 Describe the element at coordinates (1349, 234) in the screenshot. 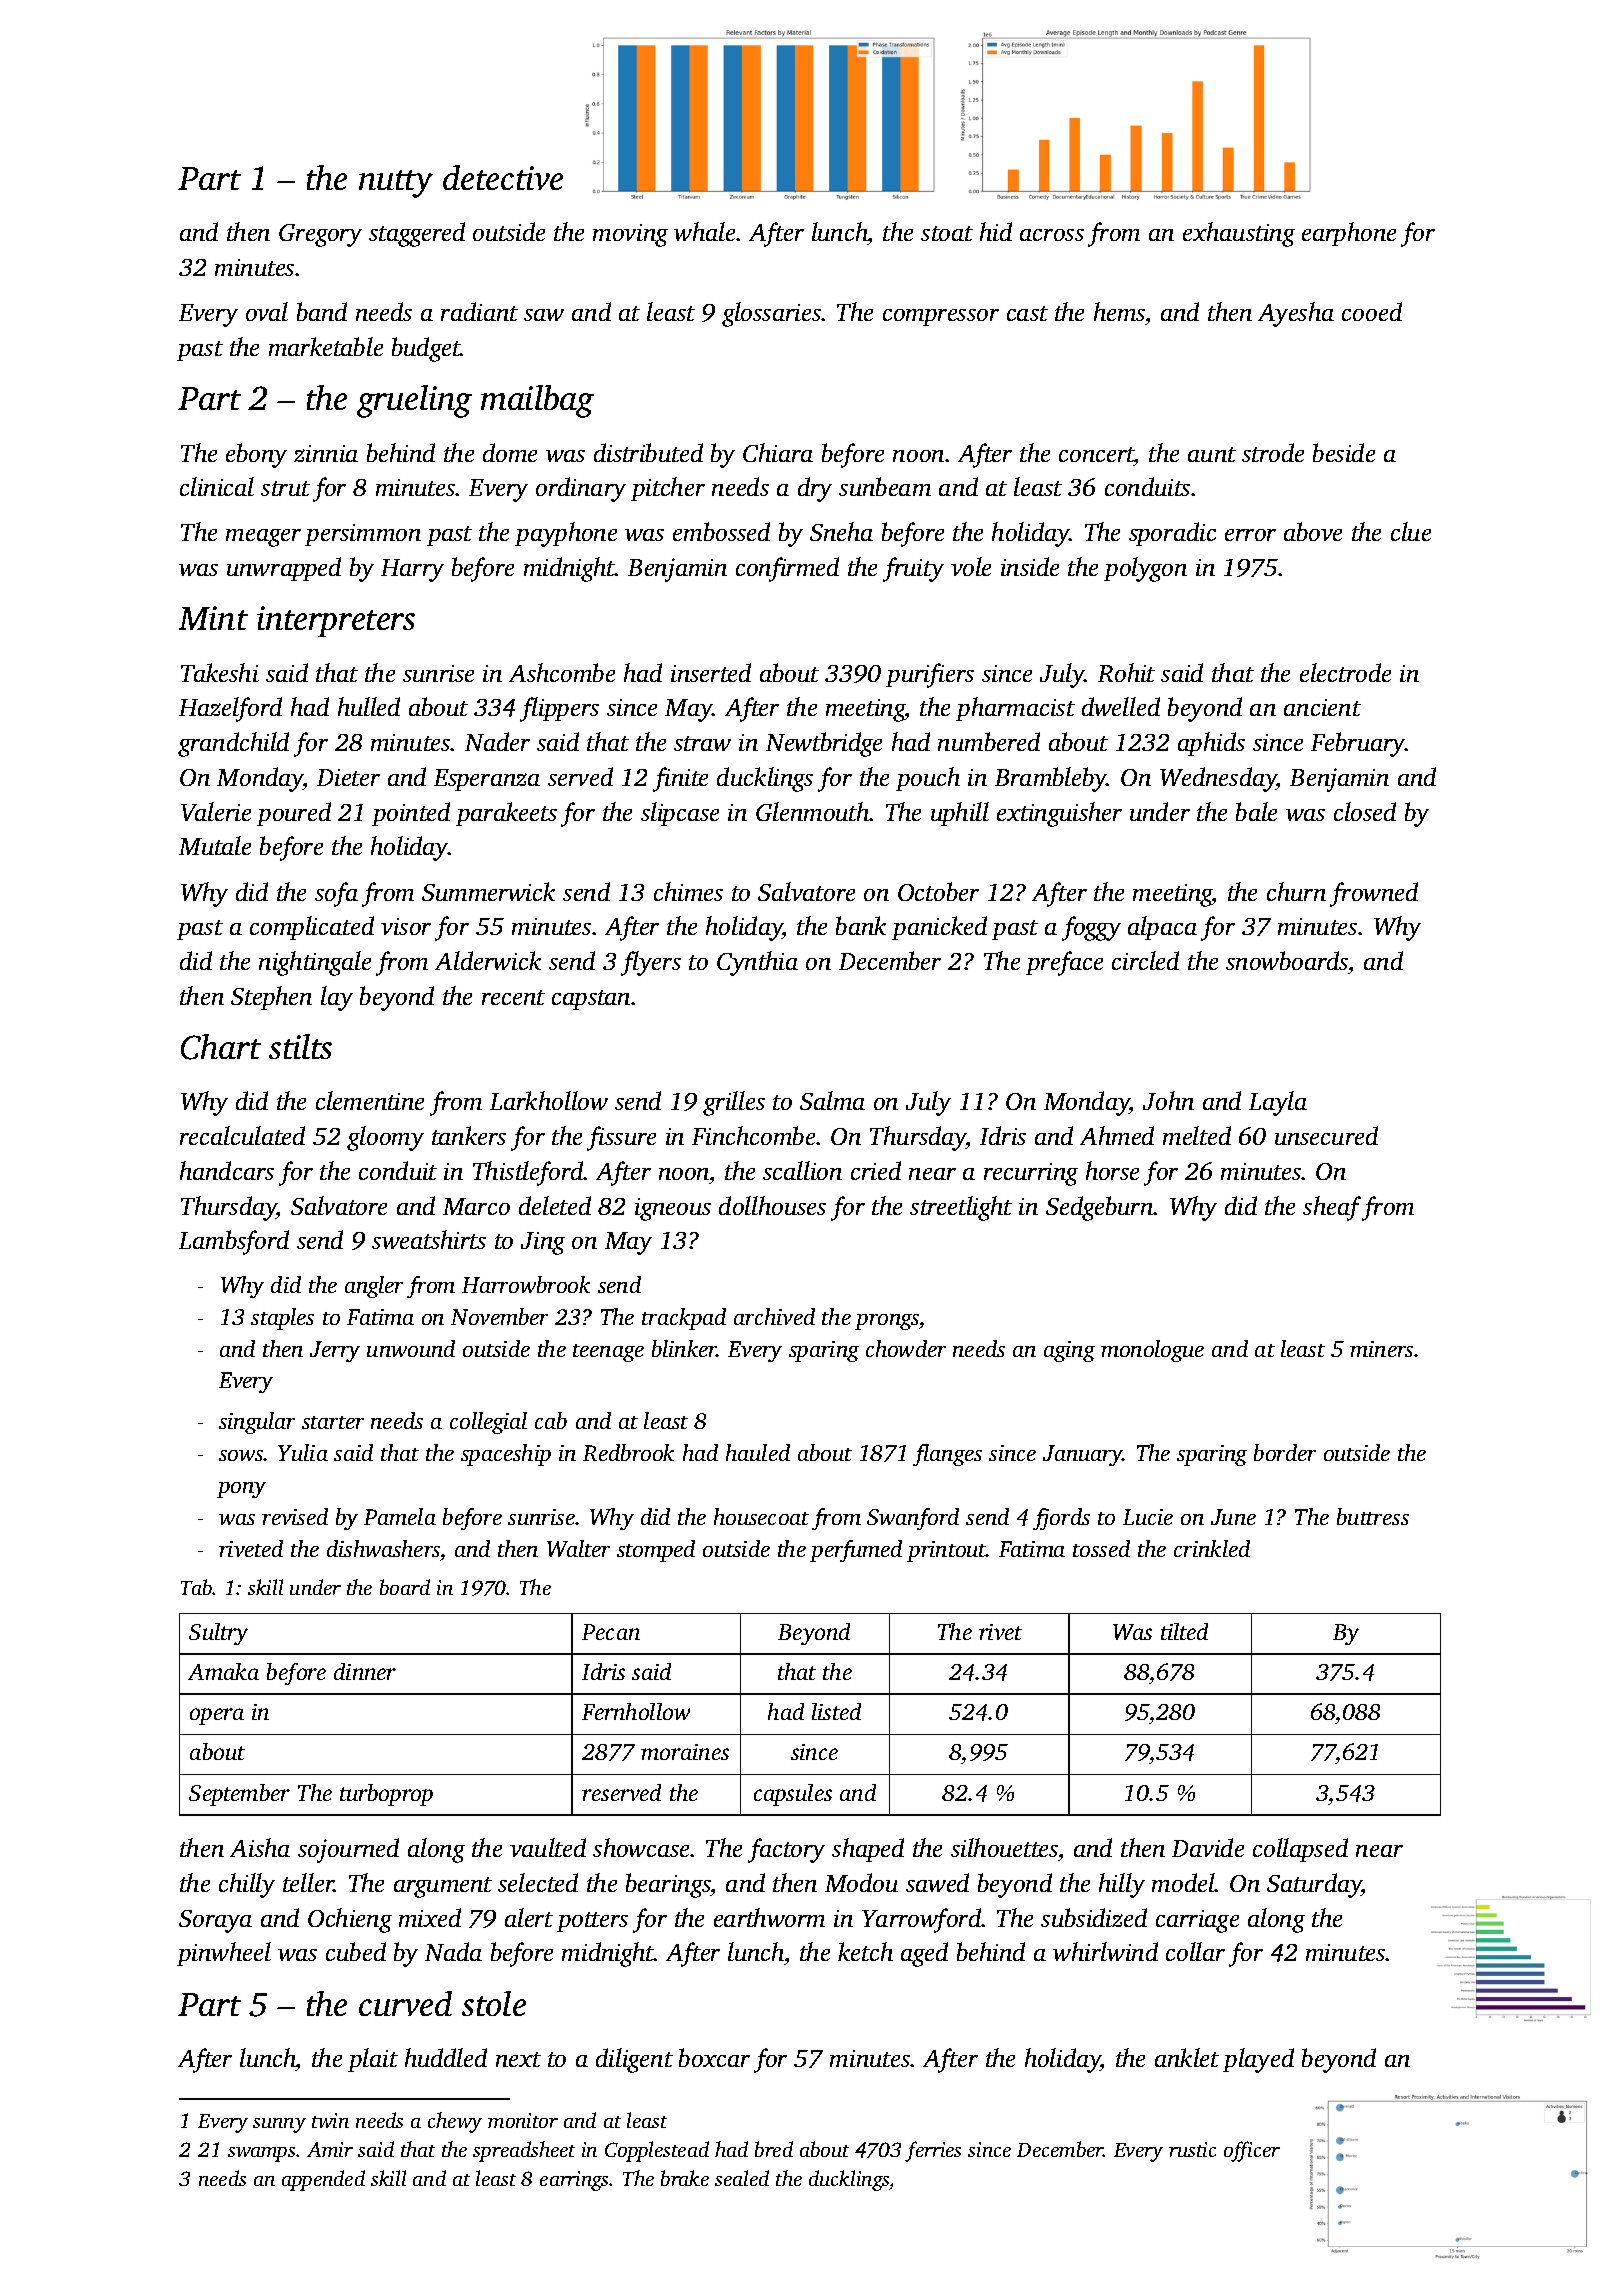

I see `earphone` at that location.
